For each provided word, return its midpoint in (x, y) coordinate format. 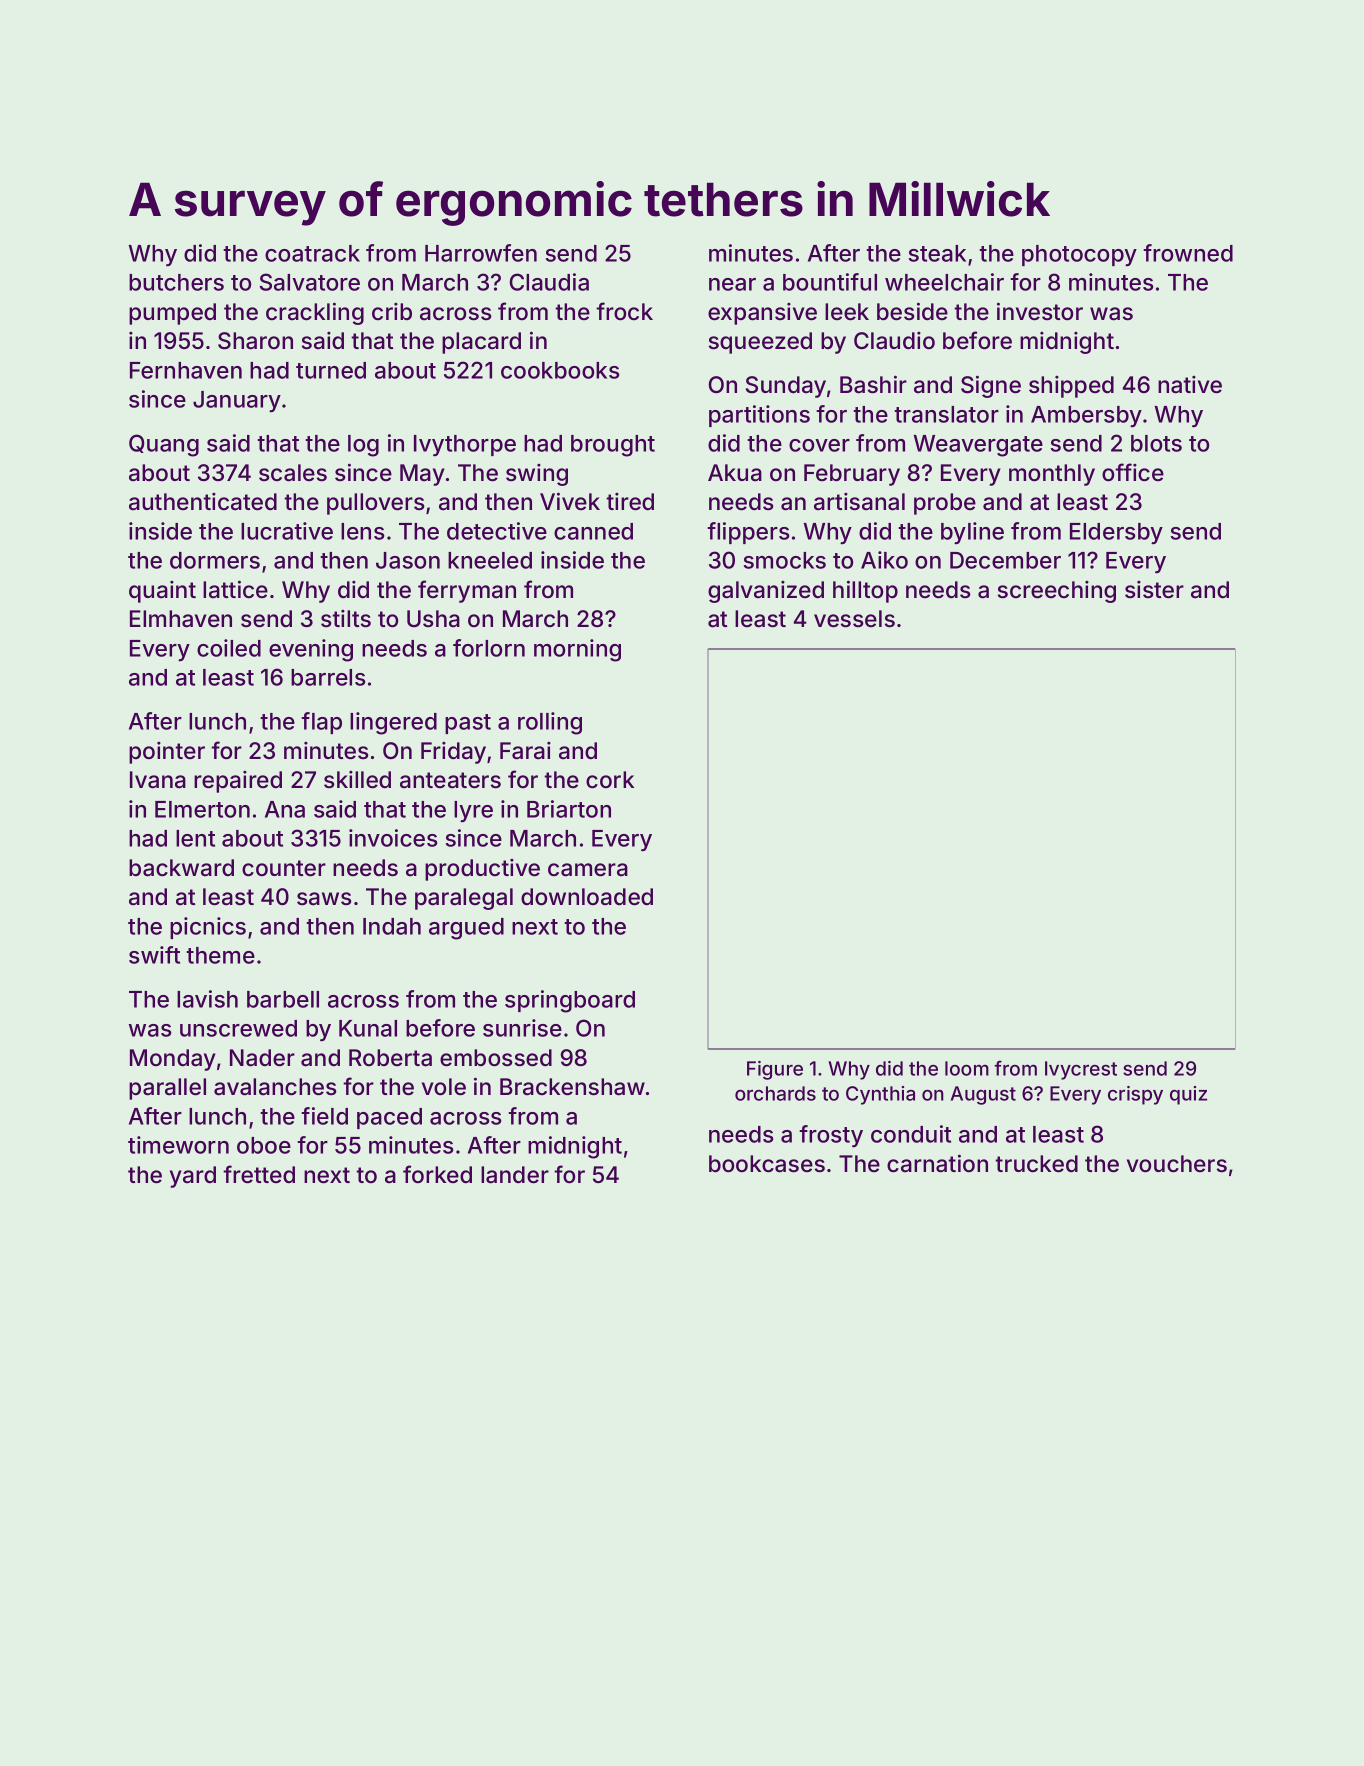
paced (389, 1118)
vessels (854, 619)
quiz (1188, 1095)
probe (945, 504)
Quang (164, 445)
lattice (235, 589)
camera (588, 870)
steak (937, 253)
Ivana (158, 780)
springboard (570, 1001)
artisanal (859, 502)
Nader (262, 1058)
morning (577, 650)
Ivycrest (1081, 1070)
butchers (176, 282)
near (732, 284)
